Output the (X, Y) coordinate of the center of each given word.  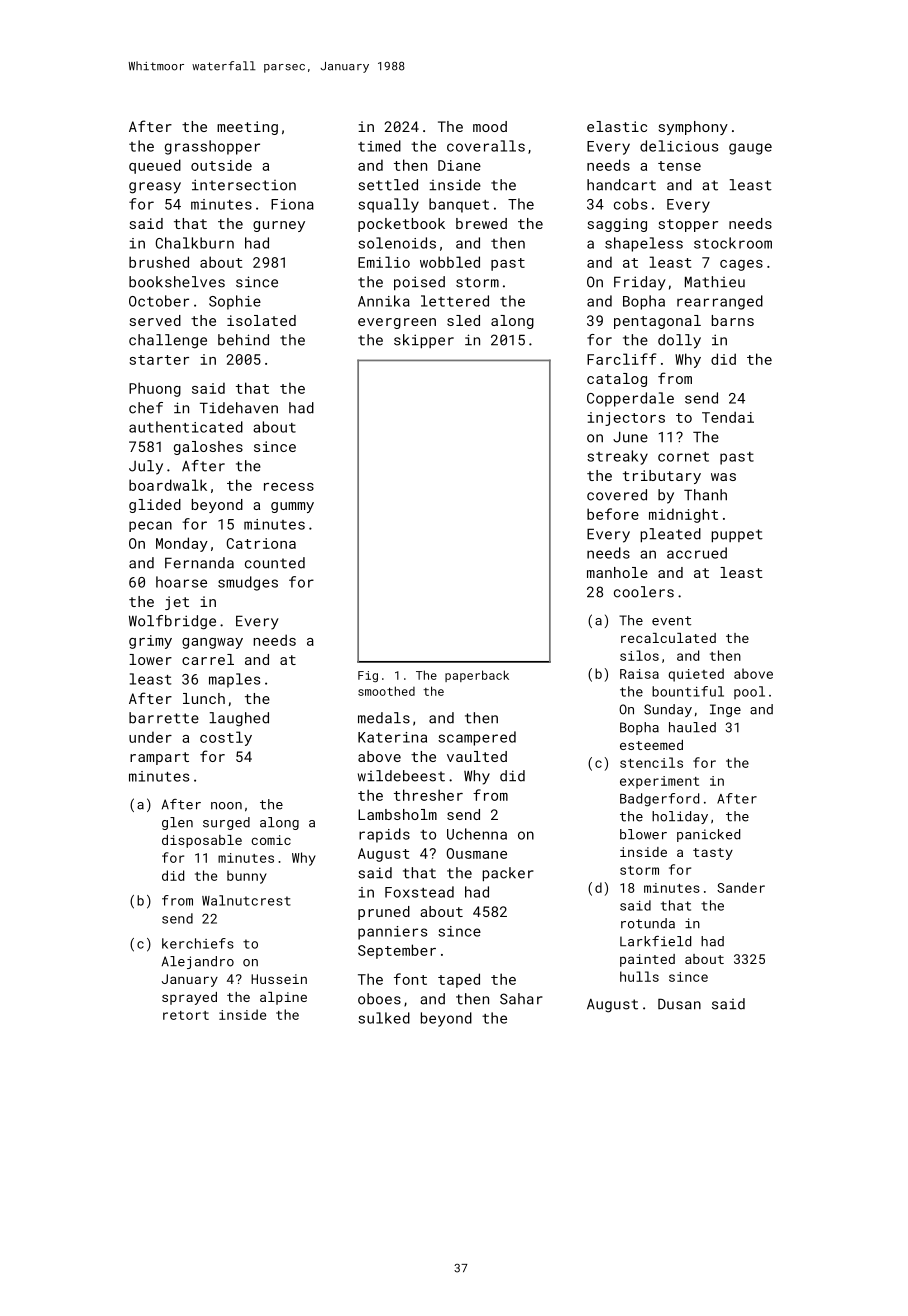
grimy (150, 642)
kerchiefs (198, 943)
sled (463, 320)
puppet (737, 535)
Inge (725, 710)
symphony (693, 128)
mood (490, 126)
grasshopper (212, 147)
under (150, 737)
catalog (617, 380)
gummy (292, 507)
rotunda (648, 923)
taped (459, 980)
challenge (168, 341)
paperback (477, 676)
